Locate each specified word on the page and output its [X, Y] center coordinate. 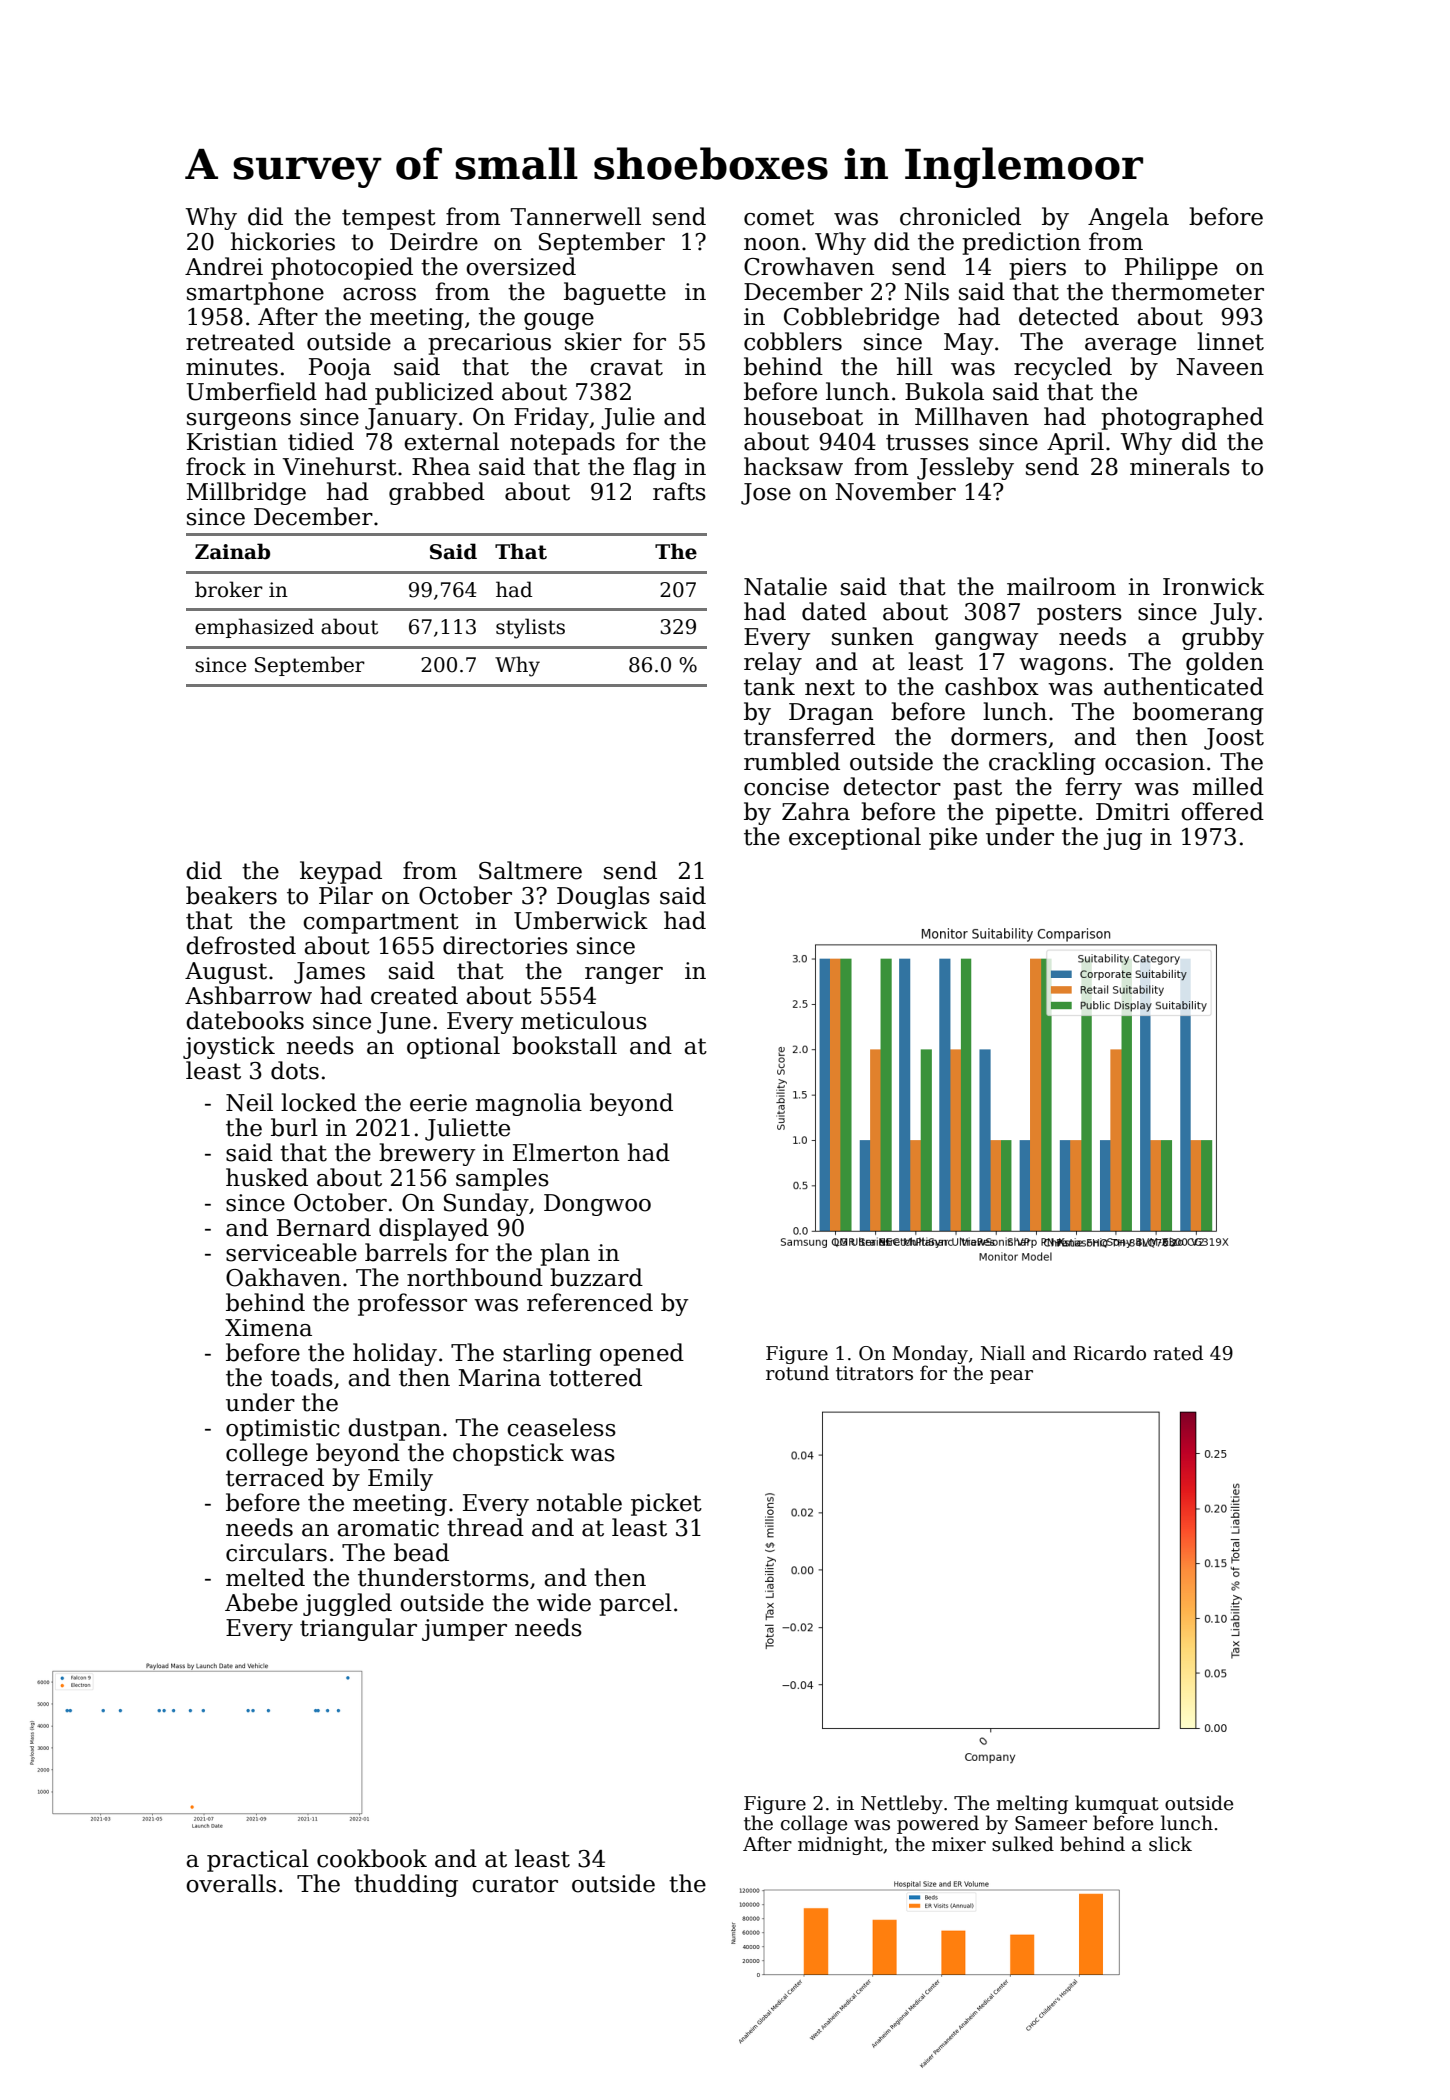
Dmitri [1133, 812]
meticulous [584, 1020]
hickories [283, 241]
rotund [797, 1373]
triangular [358, 1629]
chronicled [960, 216]
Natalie [785, 586]
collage [814, 1824]
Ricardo [1109, 1353]
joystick [229, 1047]
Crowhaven [809, 266]
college [267, 1454]
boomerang [1198, 713]
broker [229, 589]
